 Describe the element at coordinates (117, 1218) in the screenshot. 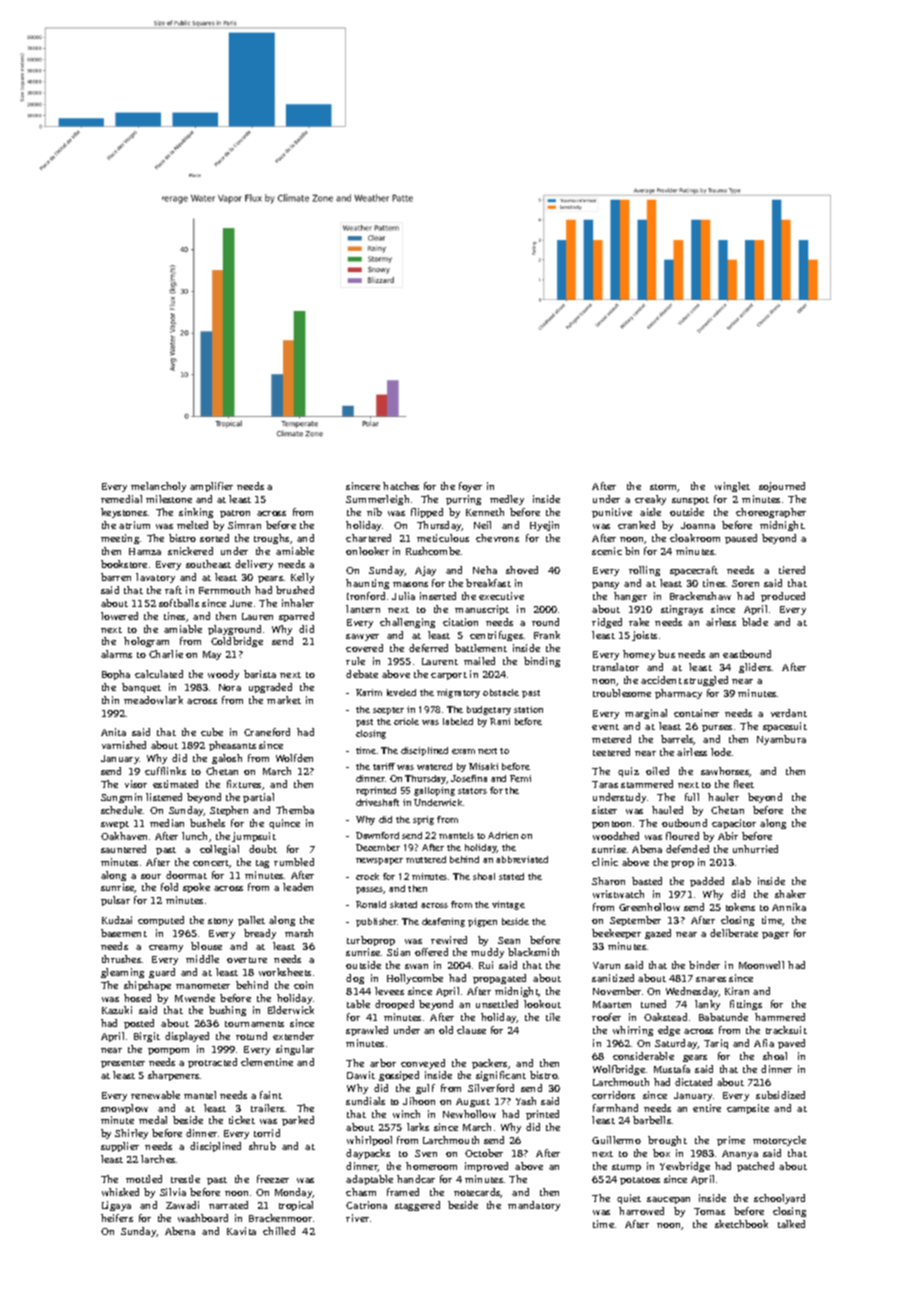

I see `heifers` at that location.
